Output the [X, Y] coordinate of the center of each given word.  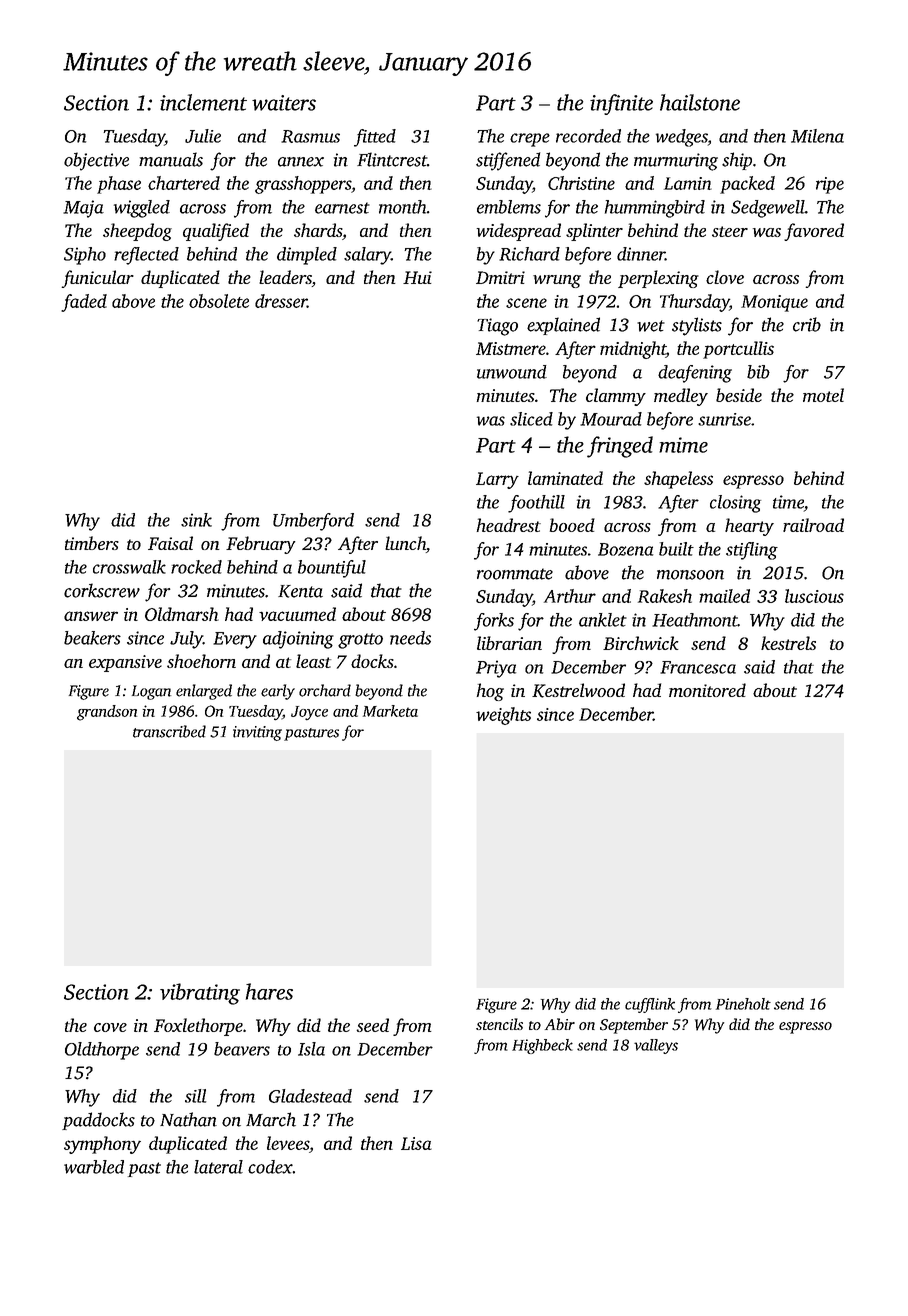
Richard [529, 254]
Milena [817, 136]
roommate [515, 574]
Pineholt [743, 1004]
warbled [94, 1167]
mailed [724, 596]
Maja [83, 209]
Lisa [416, 1143]
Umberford [313, 522]
